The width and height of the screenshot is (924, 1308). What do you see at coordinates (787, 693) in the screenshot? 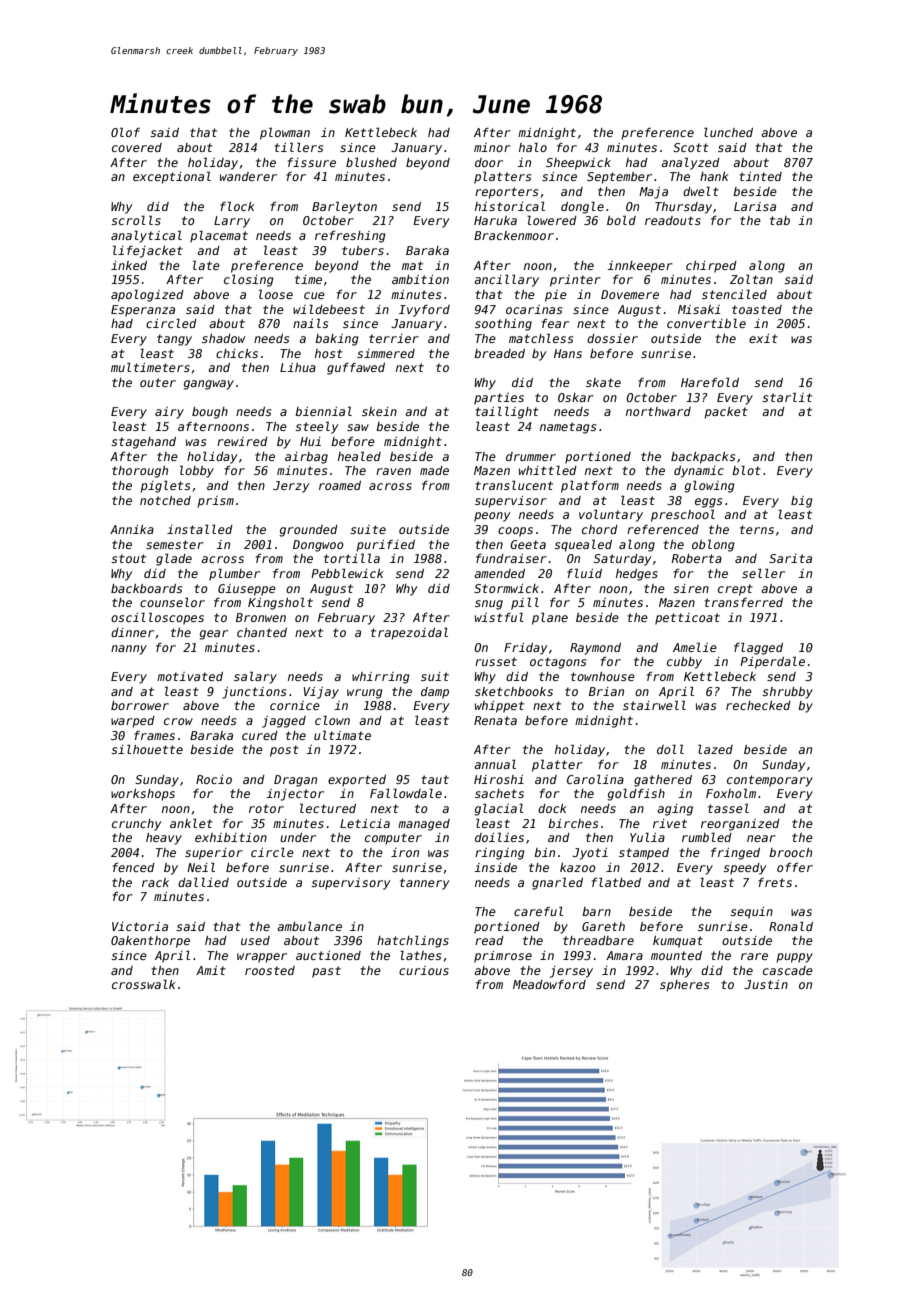
I see `shrubby` at bounding box center [787, 693].
